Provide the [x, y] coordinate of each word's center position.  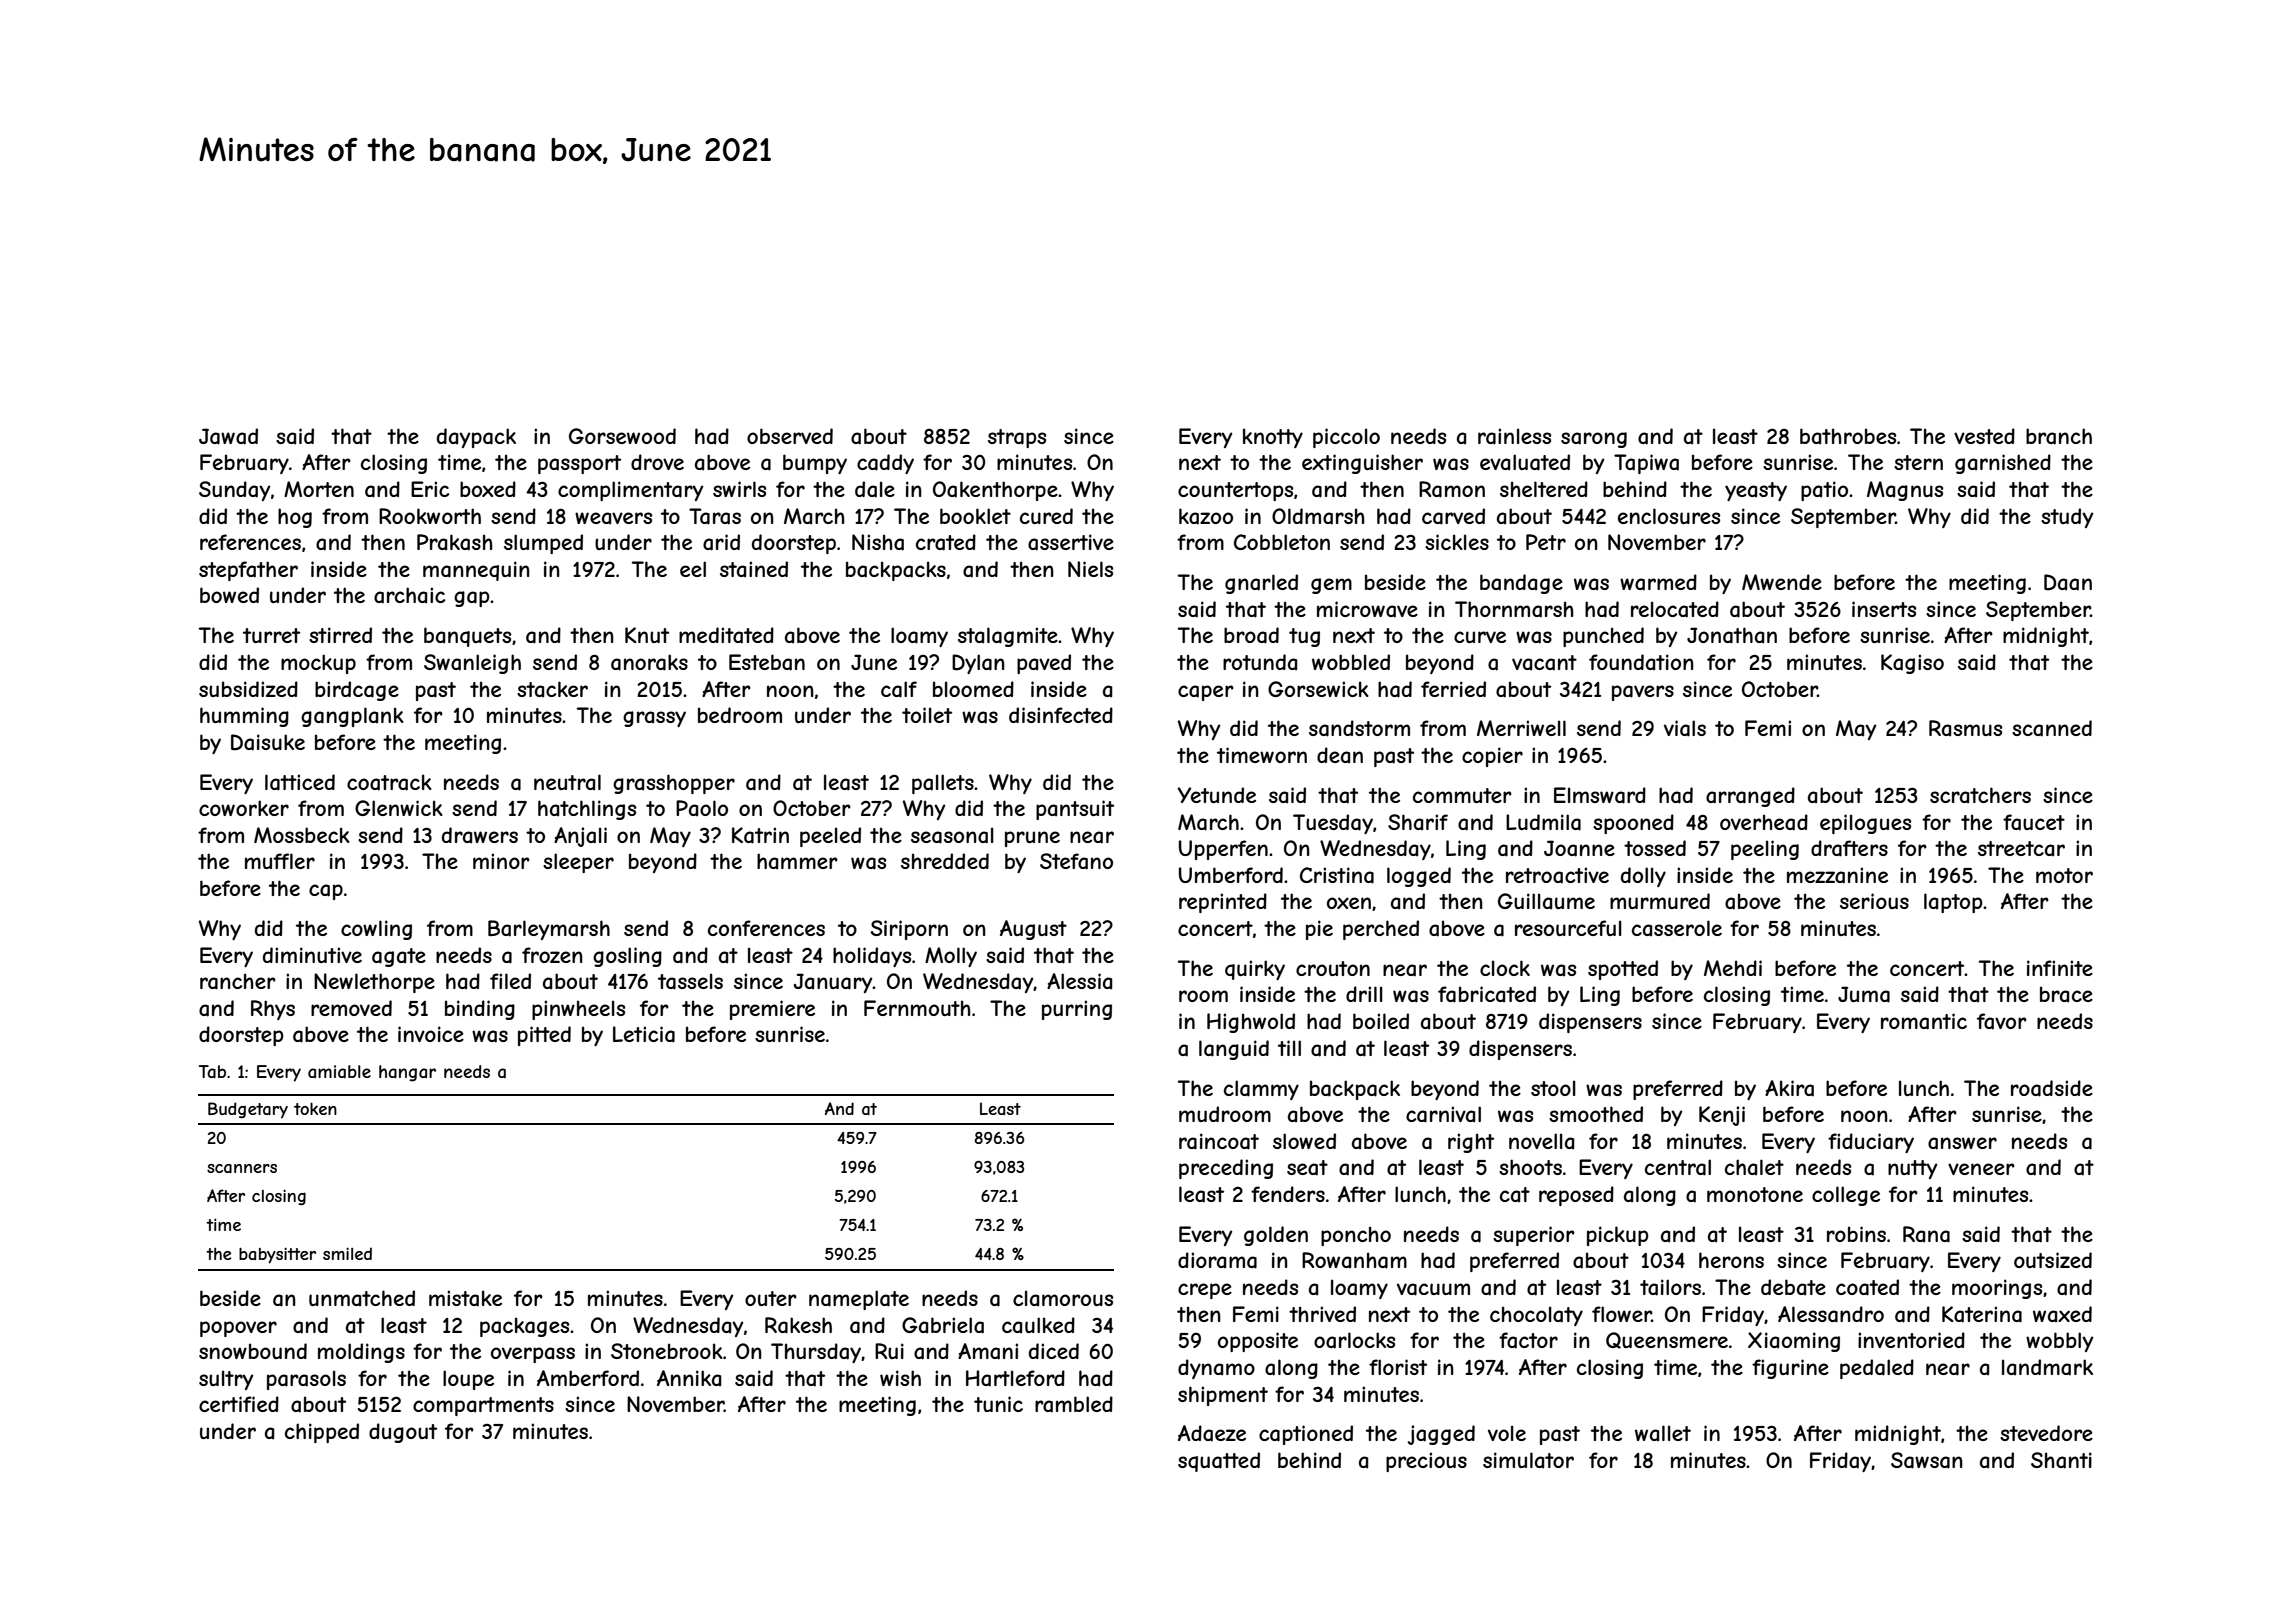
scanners [242, 1168]
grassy [654, 719]
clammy [1261, 1090]
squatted [1219, 1462]
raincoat [1219, 1141]
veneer [1981, 1169]
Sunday [234, 491]
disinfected [1061, 715]
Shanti [2061, 1460]
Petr [1546, 542]
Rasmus [1965, 728]
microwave [1367, 609]
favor [2002, 1021]
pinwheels [578, 1010]
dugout [403, 1433]
